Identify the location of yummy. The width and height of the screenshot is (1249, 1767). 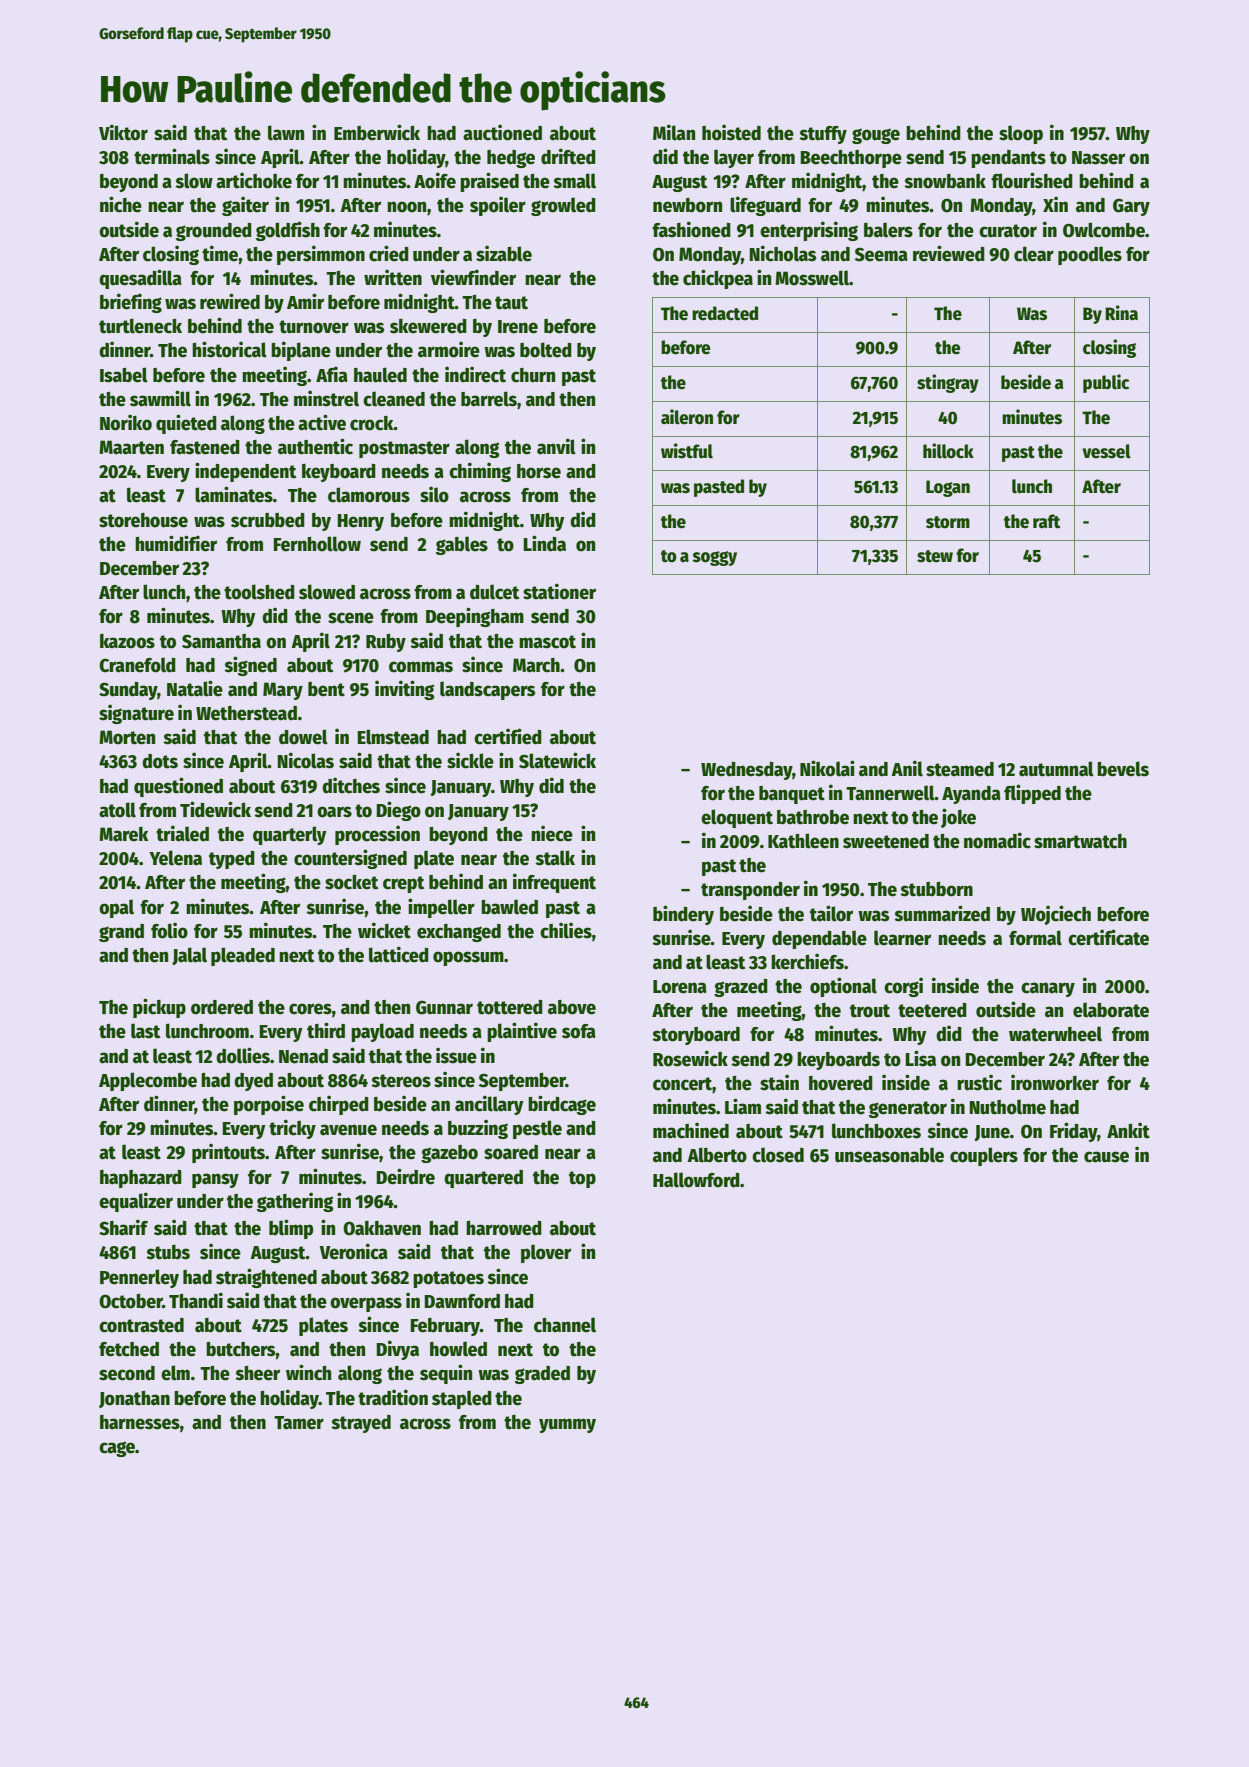
(567, 1425).
